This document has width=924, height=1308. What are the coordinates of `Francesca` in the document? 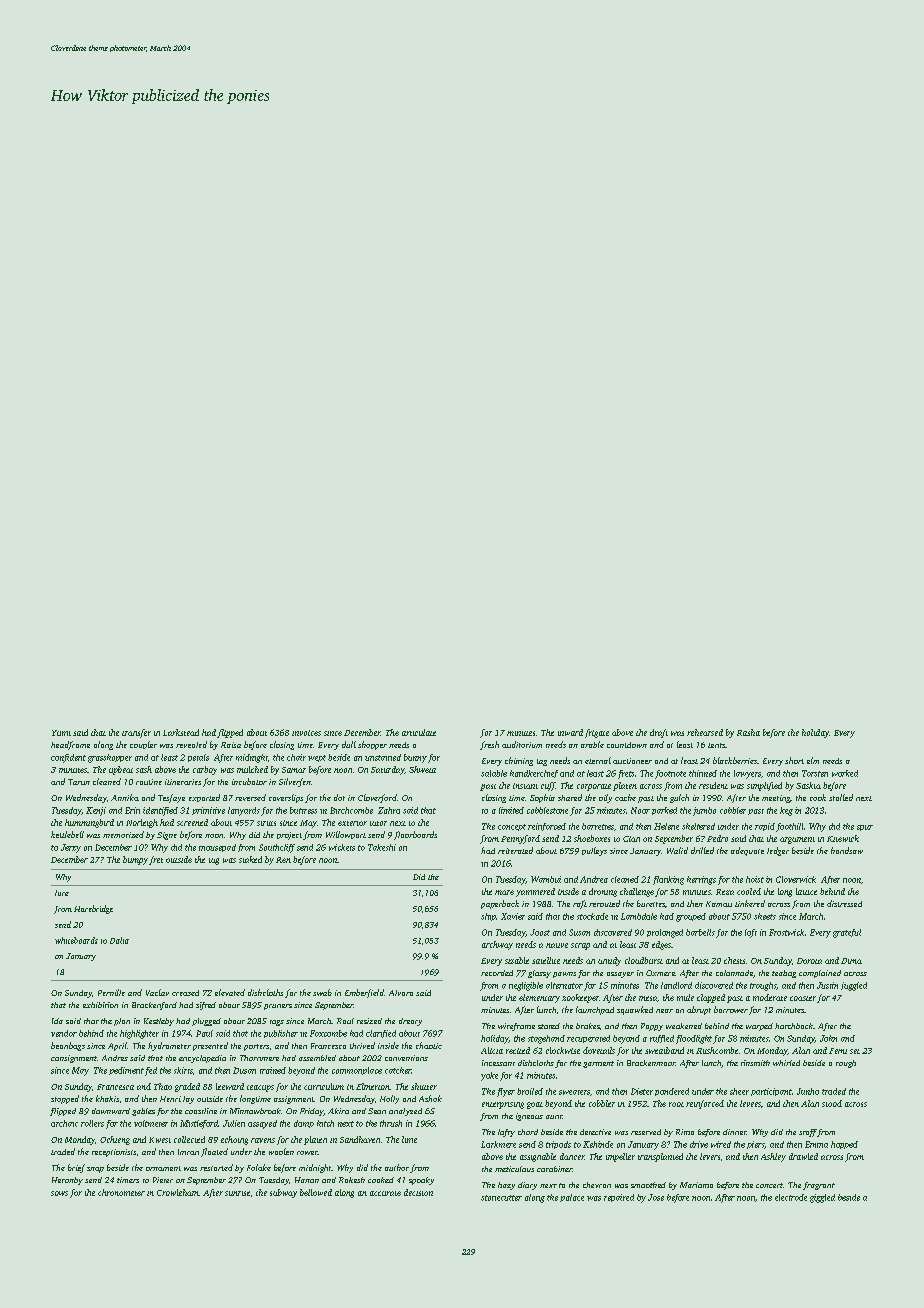 It's located at (115, 1087).
